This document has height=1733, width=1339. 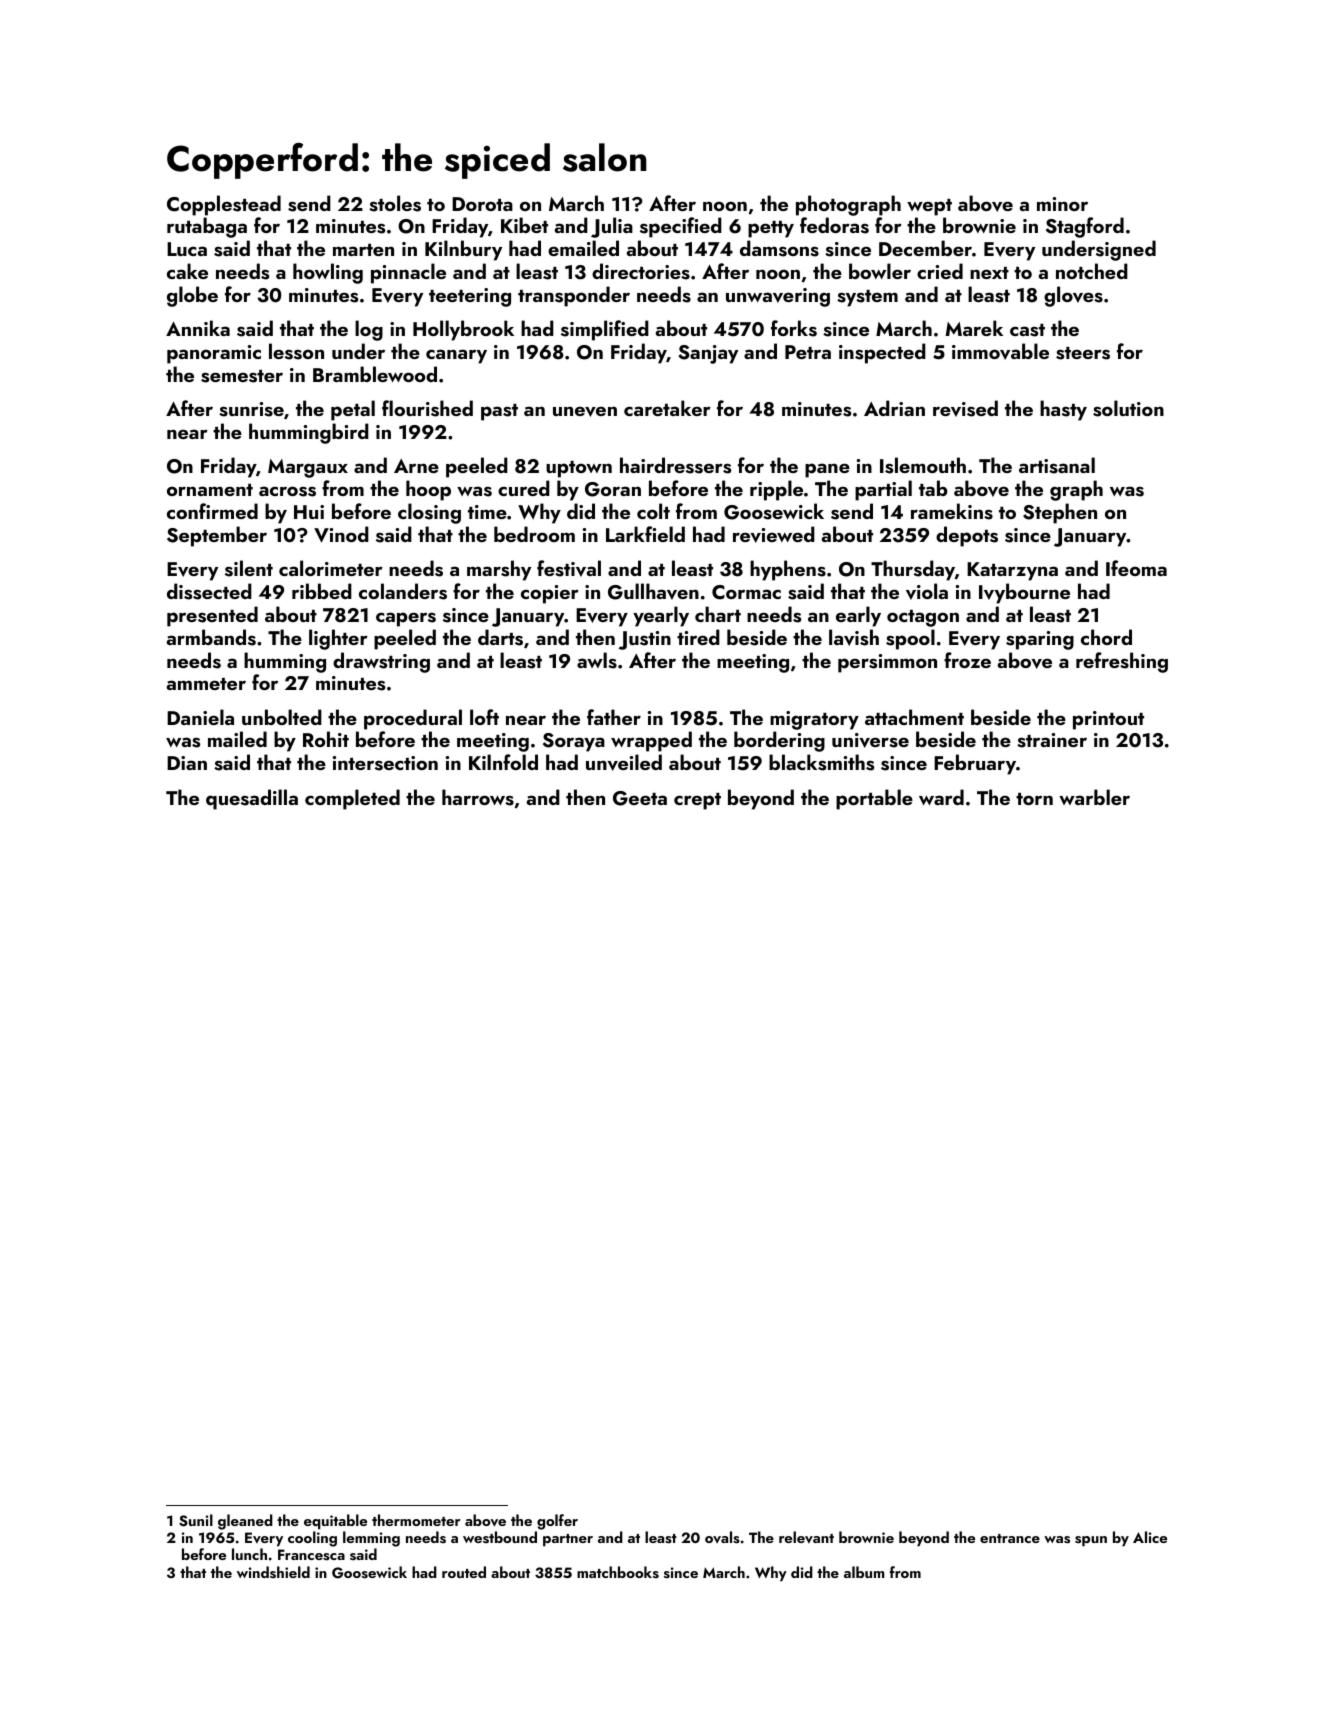 I want to click on entrance, so click(x=1010, y=1538).
